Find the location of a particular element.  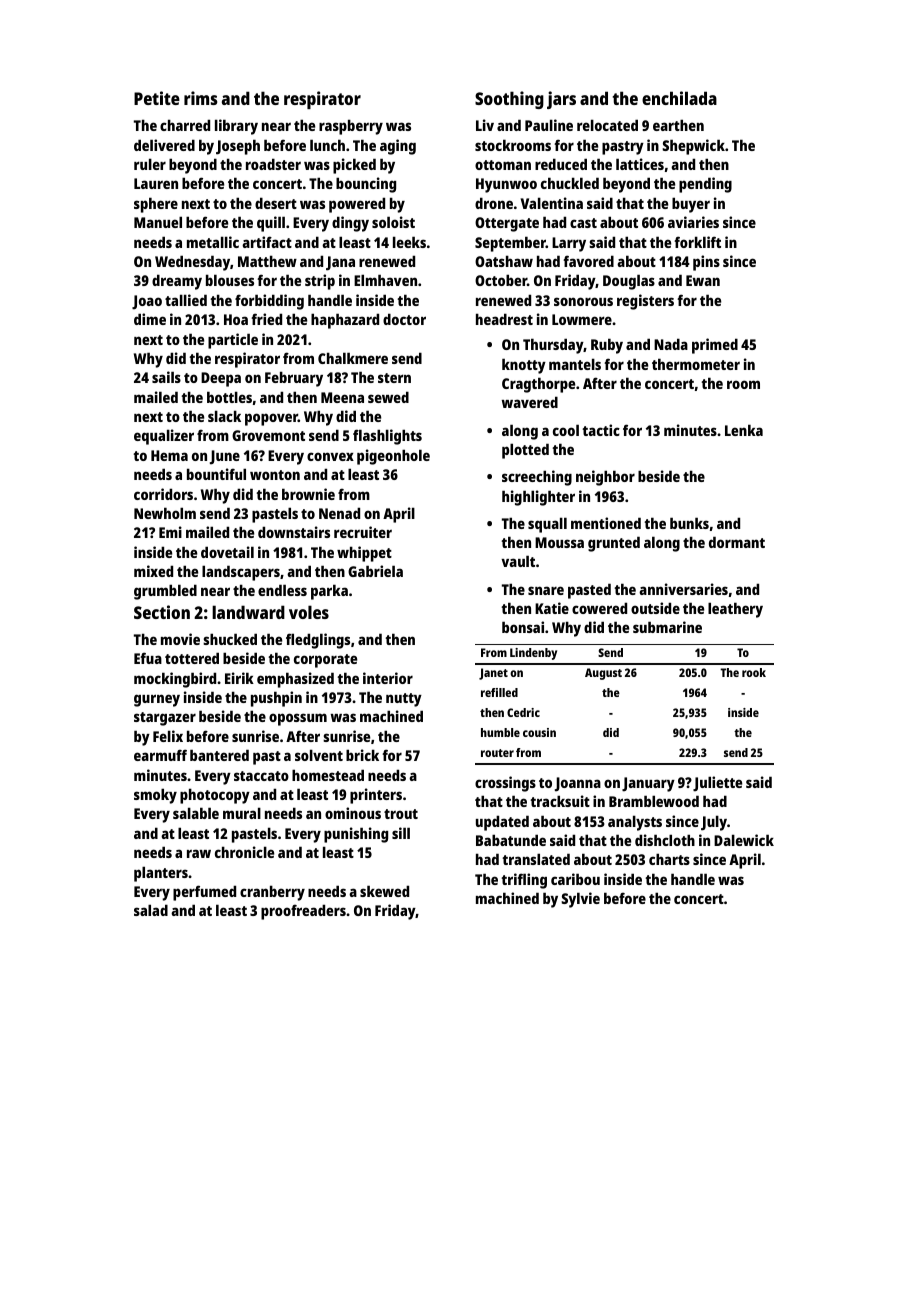

pending is located at coordinates (705, 185).
